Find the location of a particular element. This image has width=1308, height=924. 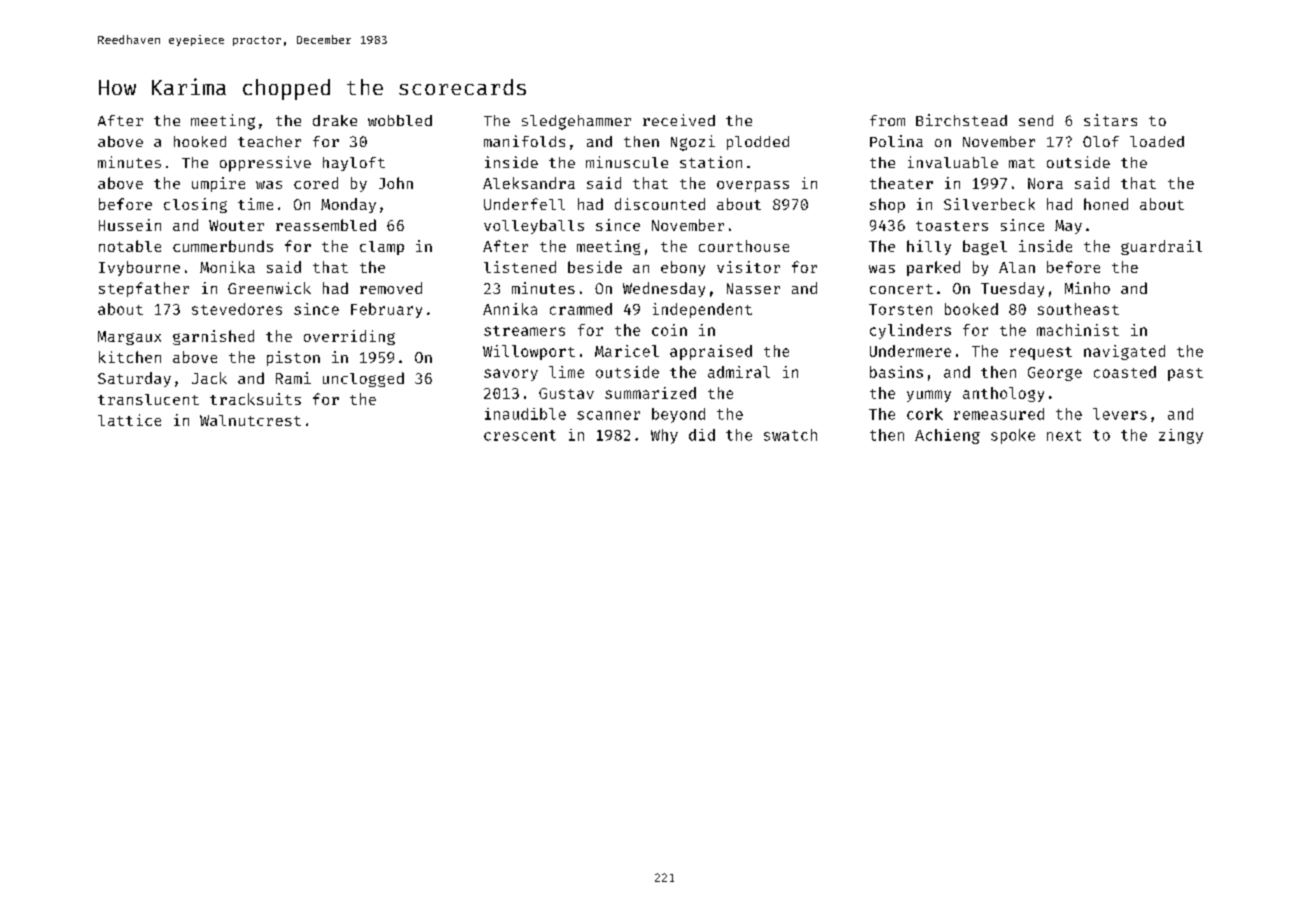

next is located at coordinates (1064, 435).
